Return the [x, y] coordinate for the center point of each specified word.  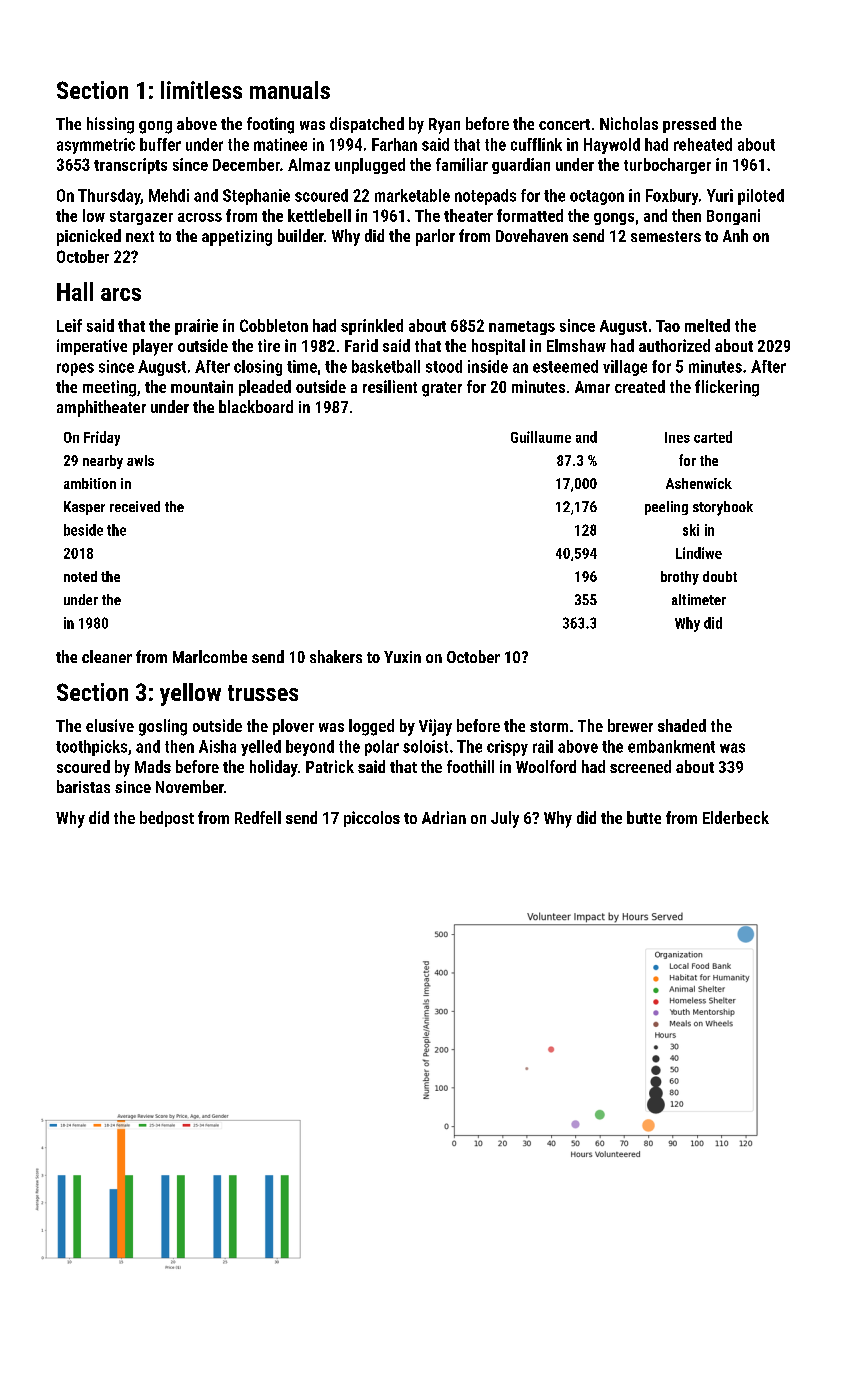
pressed [689, 125]
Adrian [444, 817]
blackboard [256, 406]
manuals [290, 90]
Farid [361, 345]
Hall [75, 291]
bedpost [167, 819]
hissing [110, 125]
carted [713, 437]
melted [707, 325]
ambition [90, 483]
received [135, 506]
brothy [680, 578]
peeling [666, 508]
